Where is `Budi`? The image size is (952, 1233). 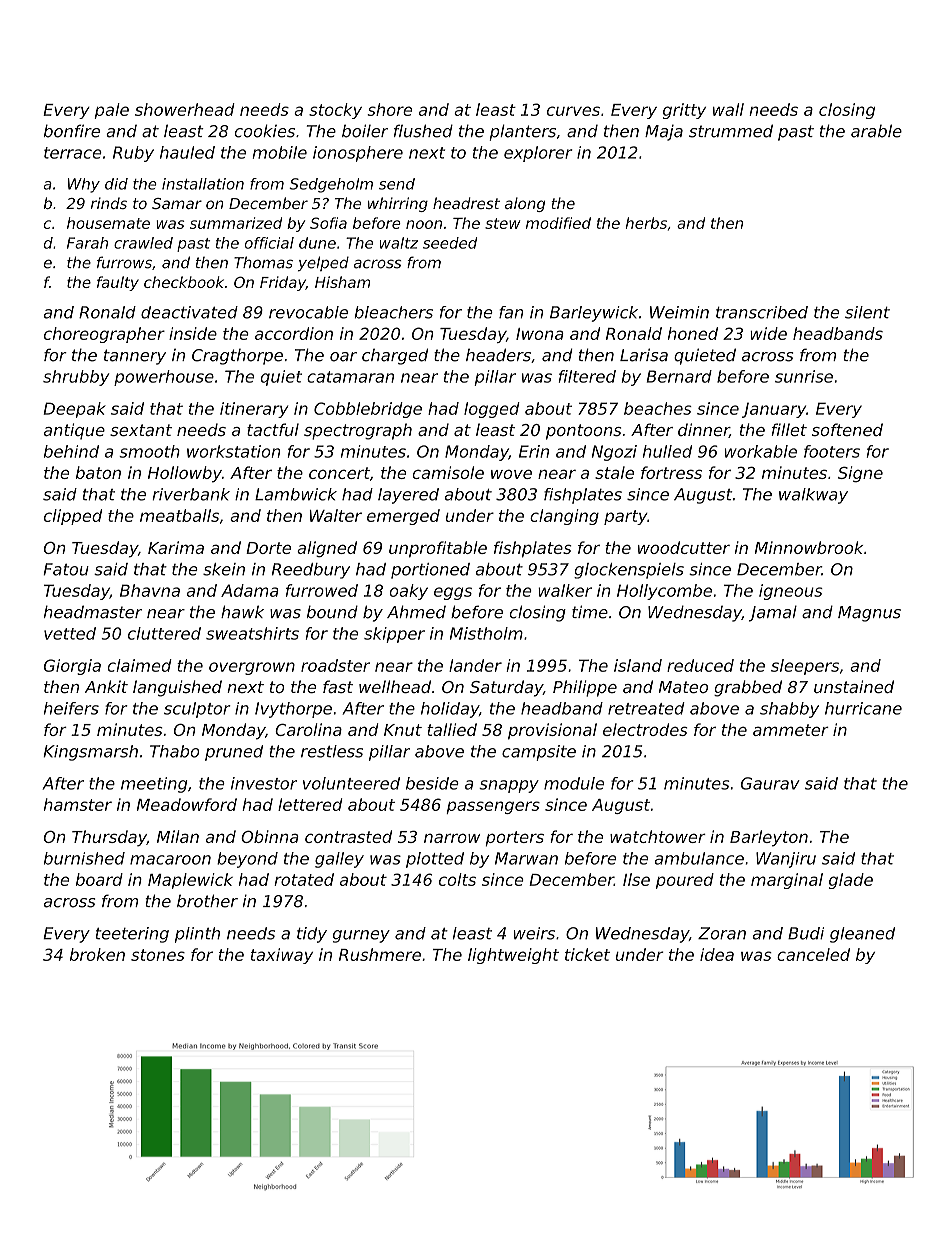 Budi is located at coordinates (806, 933).
